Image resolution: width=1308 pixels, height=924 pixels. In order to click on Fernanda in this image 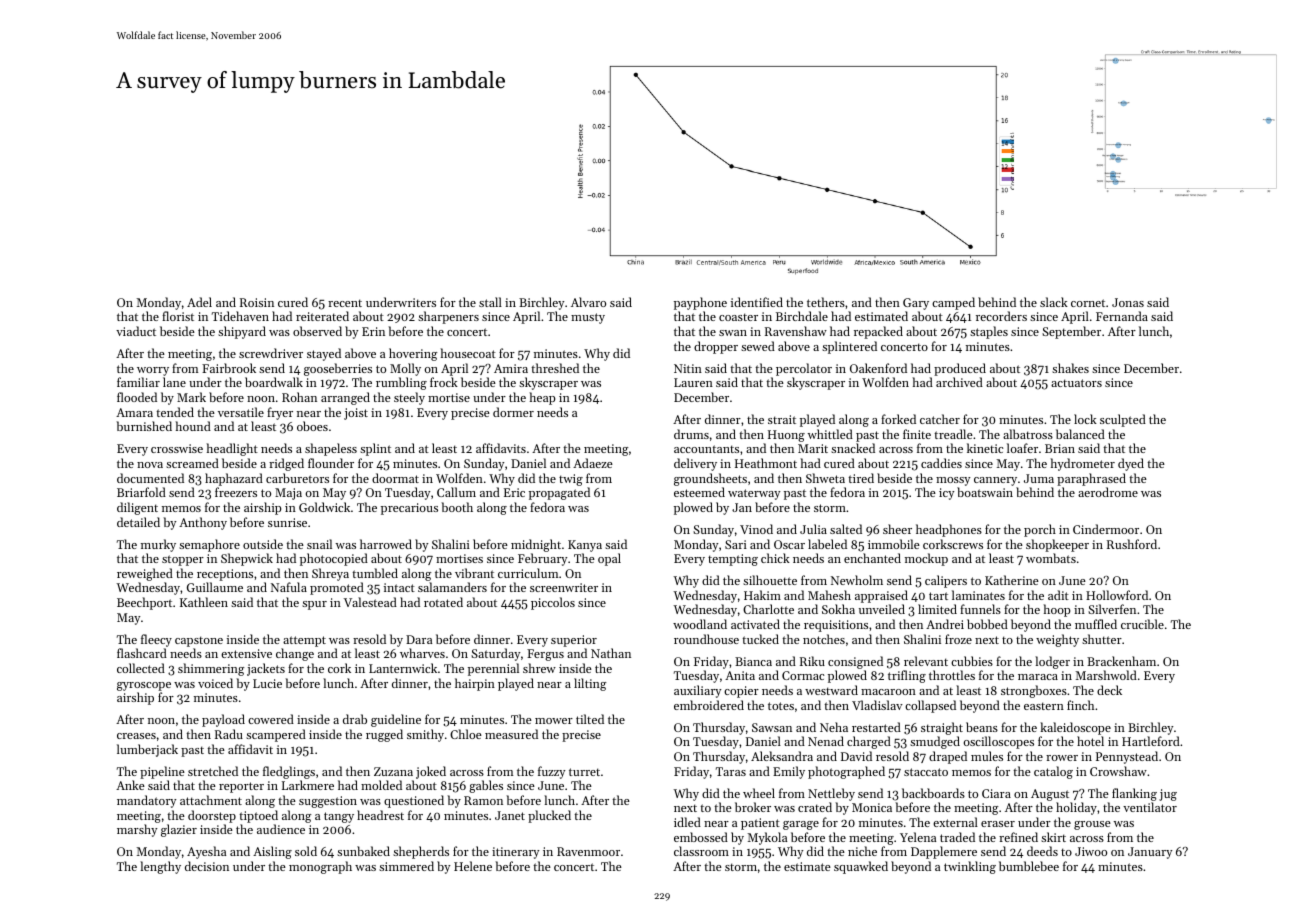, I will do `click(1122, 316)`.
